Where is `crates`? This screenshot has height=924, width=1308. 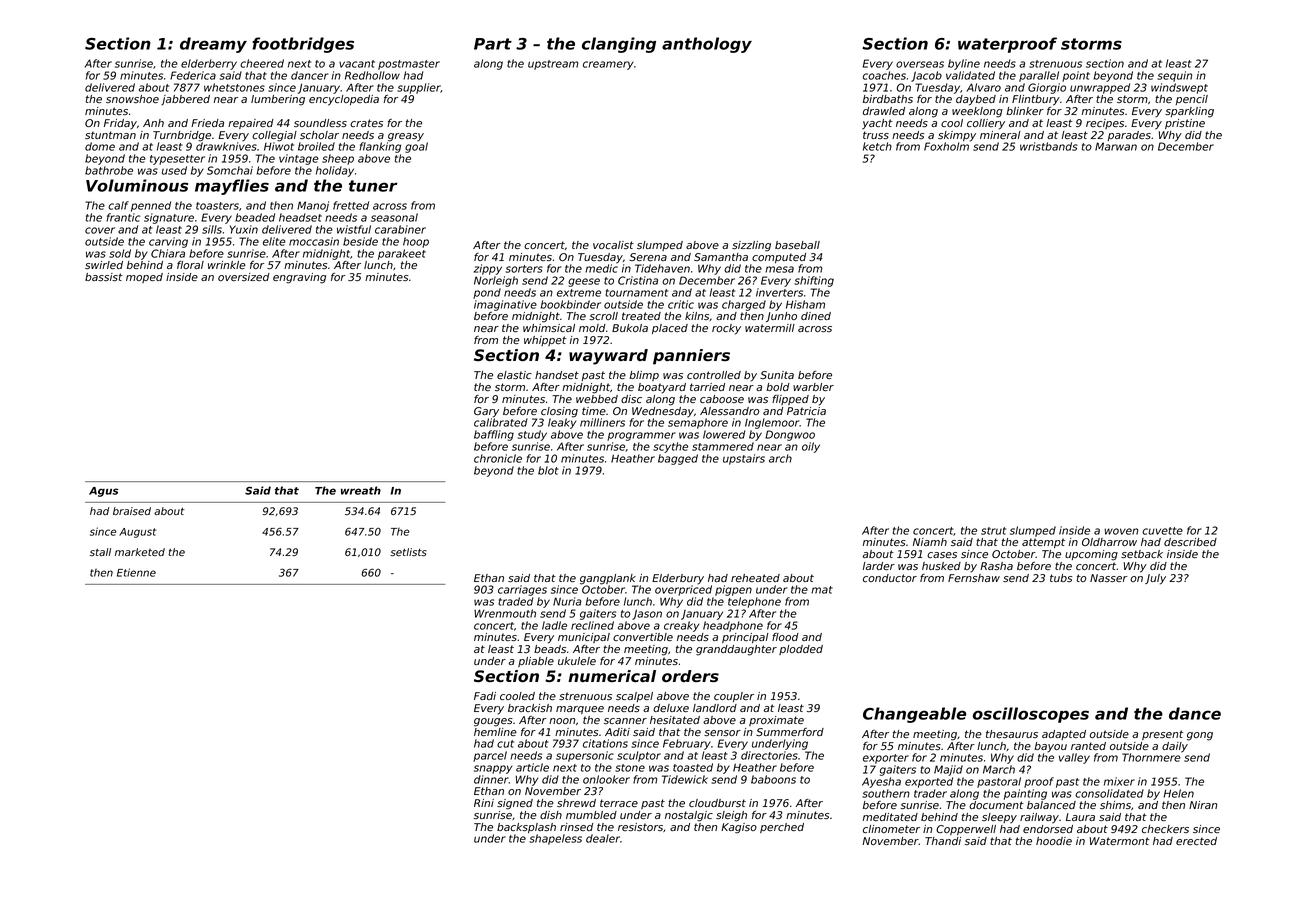 crates is located at coordinates (366, 123).
